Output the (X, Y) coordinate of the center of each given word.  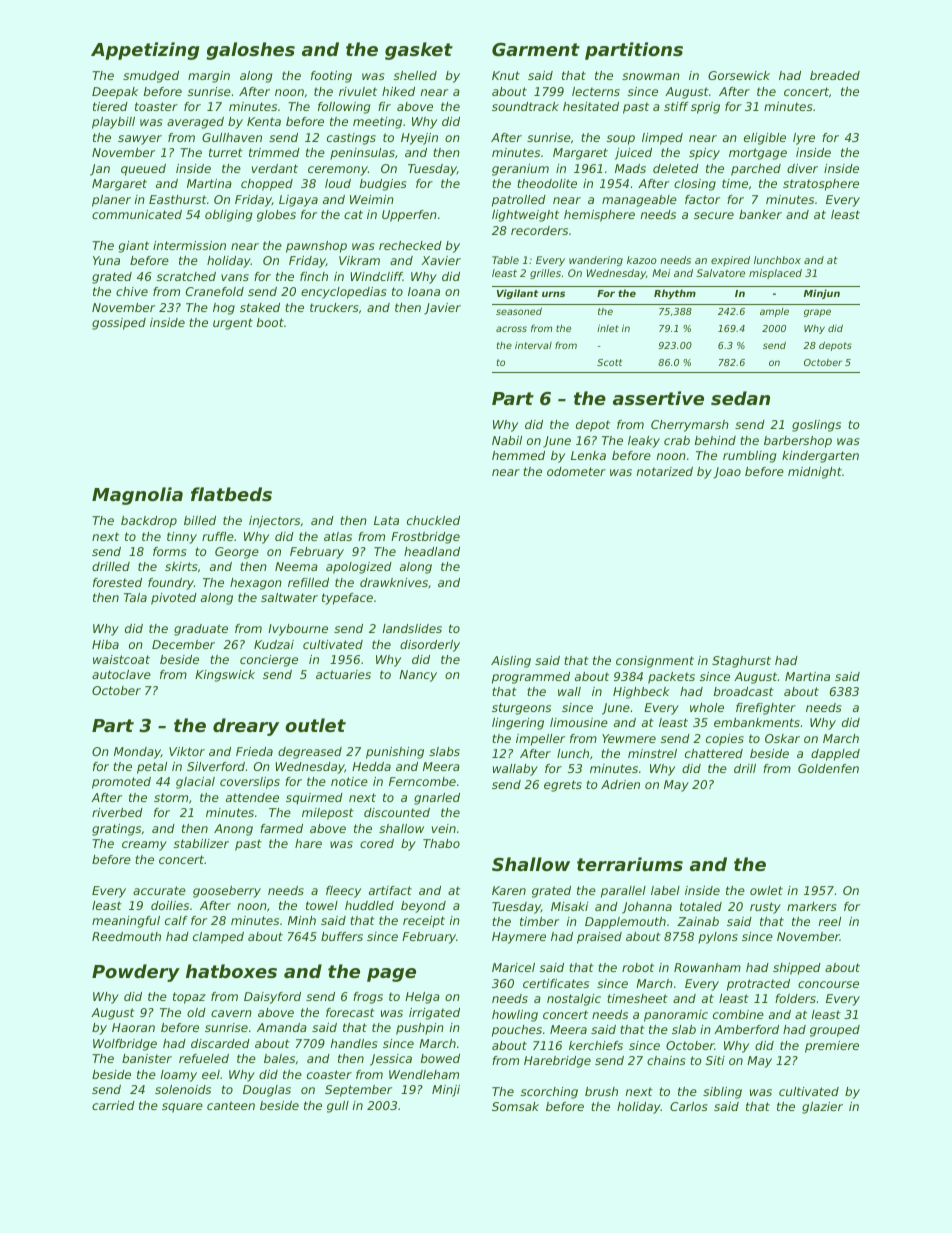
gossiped (119, 324)
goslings (816, 426)
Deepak (115, 93)
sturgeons (521, 709)
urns (553, 294)
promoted (121, 783)
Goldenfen (828, 768)
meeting (377, 123)
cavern (231, 1013)
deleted (676, 168)
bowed (440, 1058)
